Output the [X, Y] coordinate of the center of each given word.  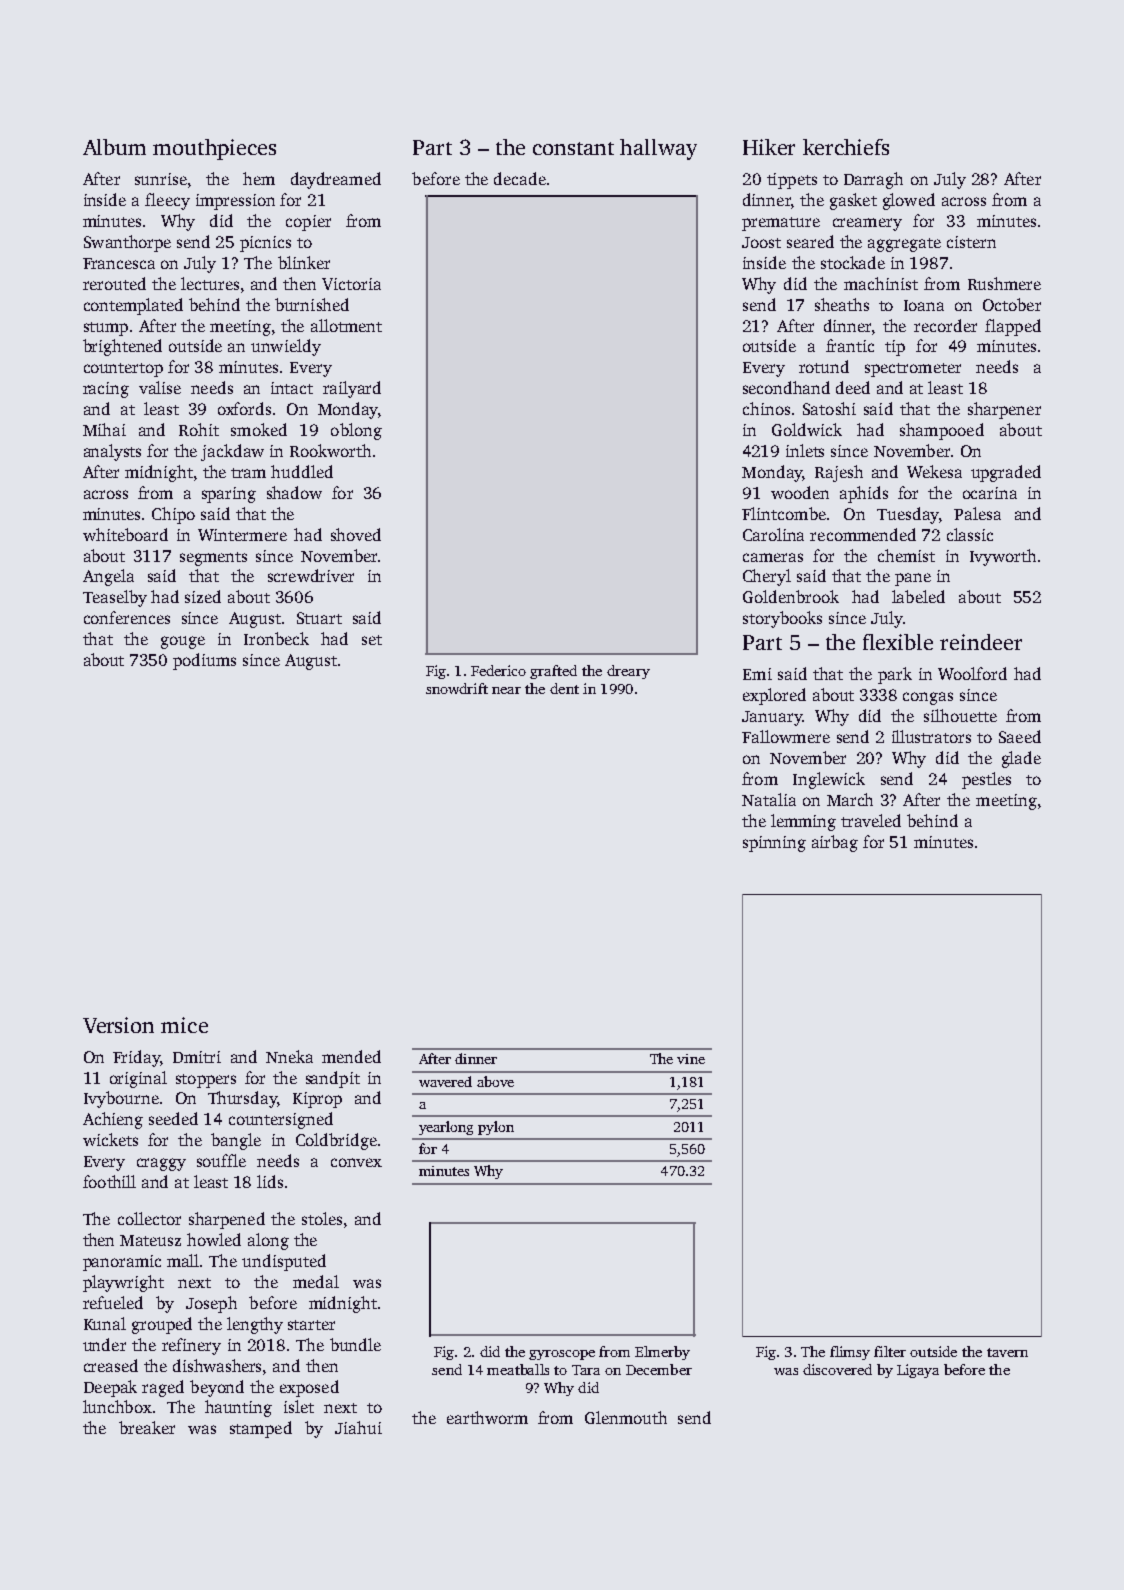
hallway [658, 149]
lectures [210, 283]
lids [270, 1181]
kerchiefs [846, 147]
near [506, 690]
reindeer [981, 642]
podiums [204, 661]
